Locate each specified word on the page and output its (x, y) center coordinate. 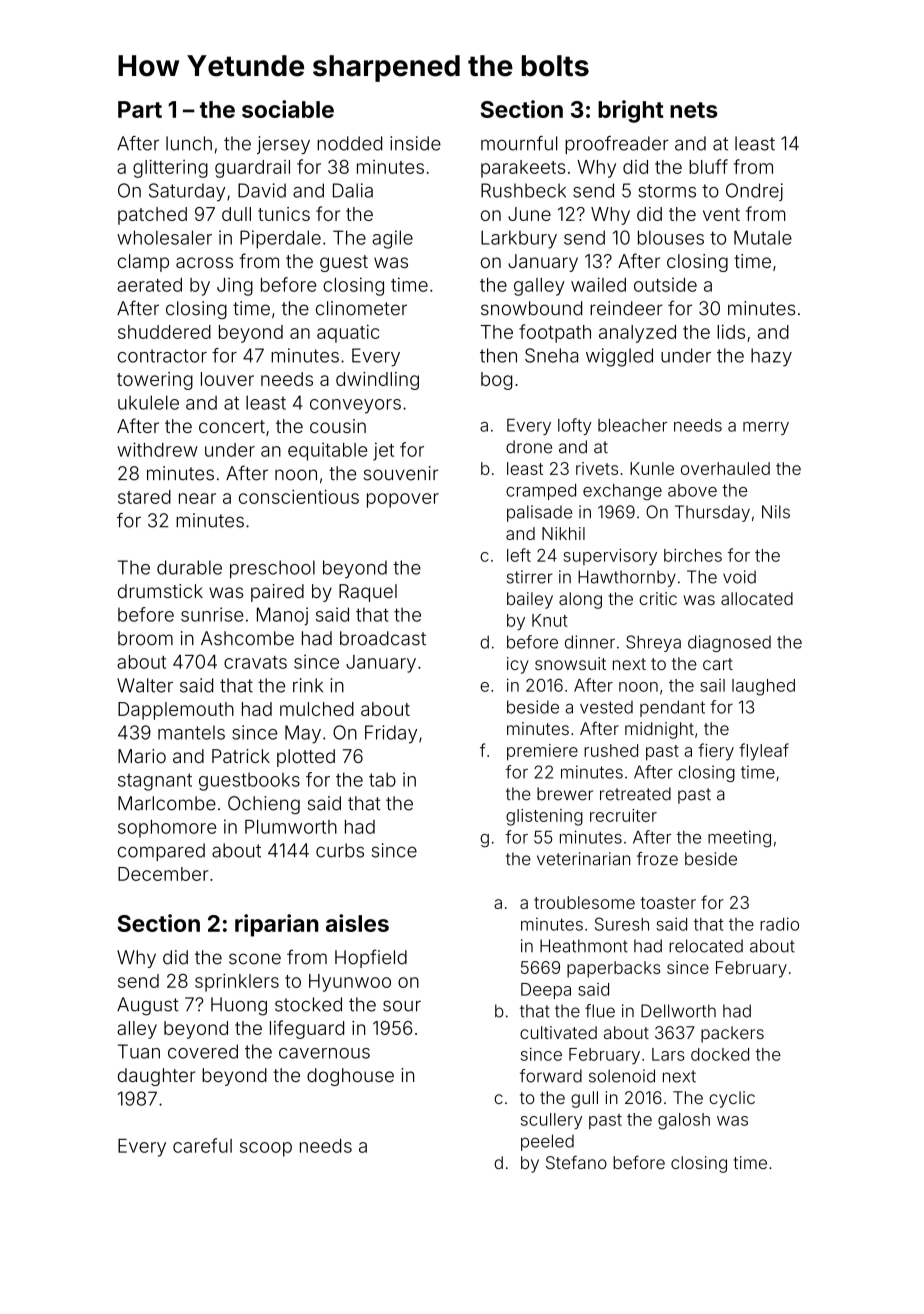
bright (631, 111)
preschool (272, 569)
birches (693, 555)
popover (403, 500)
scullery (551, 1121)
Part (140, 109)
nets (694, 110)
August (147, 1006)
